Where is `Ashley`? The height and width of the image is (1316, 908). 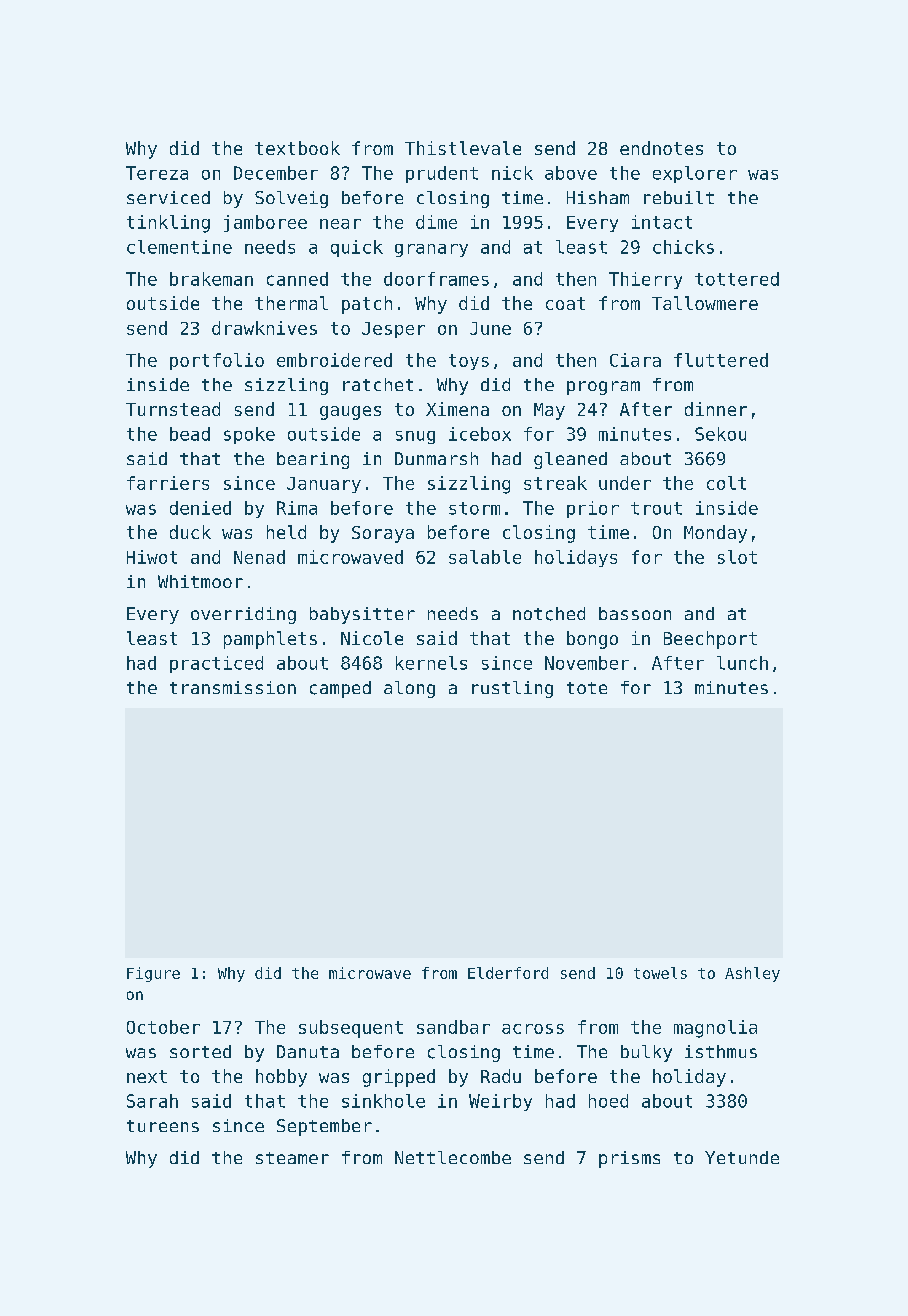 Ashley is located at coordinates (752, 974).
